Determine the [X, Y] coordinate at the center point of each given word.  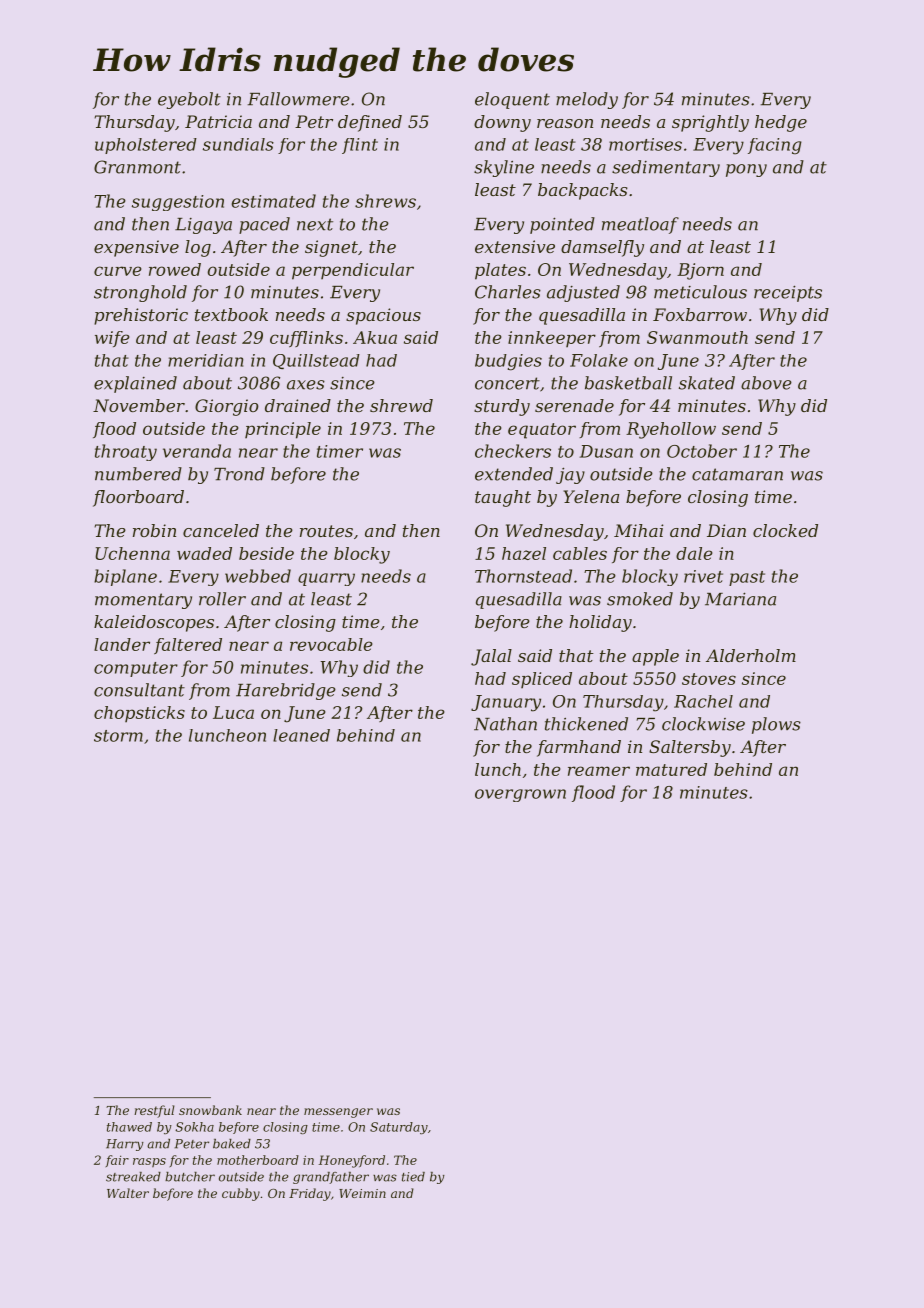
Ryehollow [671, 430]
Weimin [362, 1193]
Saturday [399, 1128]
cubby [241, 1194]
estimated [274, 201]
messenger [338, 1113]
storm [118, 736]
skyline [504, 168]
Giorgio [227, 407]
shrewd [401, 405]
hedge [781, 123]
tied [413, 1177]
